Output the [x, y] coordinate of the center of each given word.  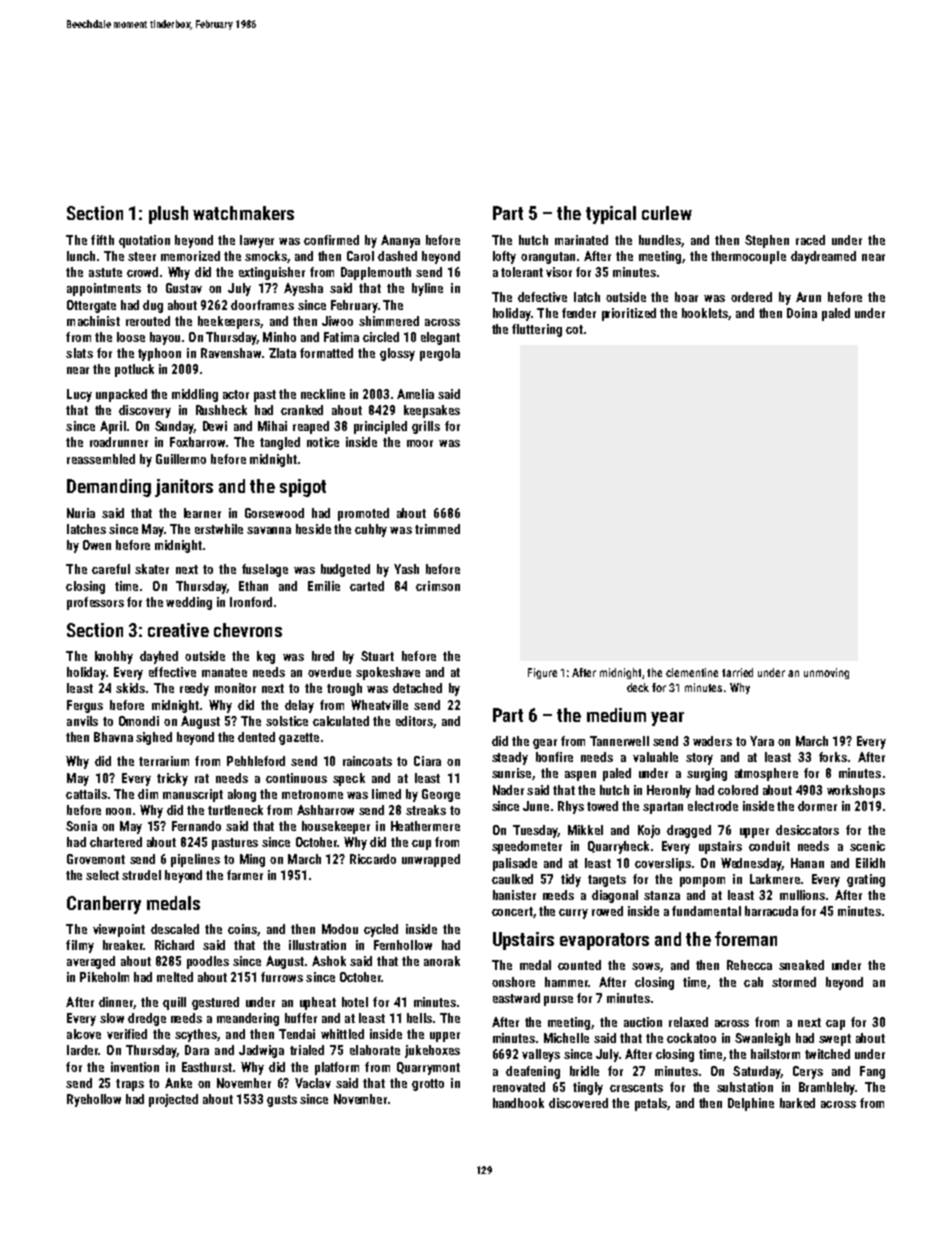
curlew [667, 213]
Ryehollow [94, 1100]
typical [611, 215]
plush [168, 215]
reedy [194, 689]
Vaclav [313, 1083]
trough [344, 689]
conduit [769, 846]
